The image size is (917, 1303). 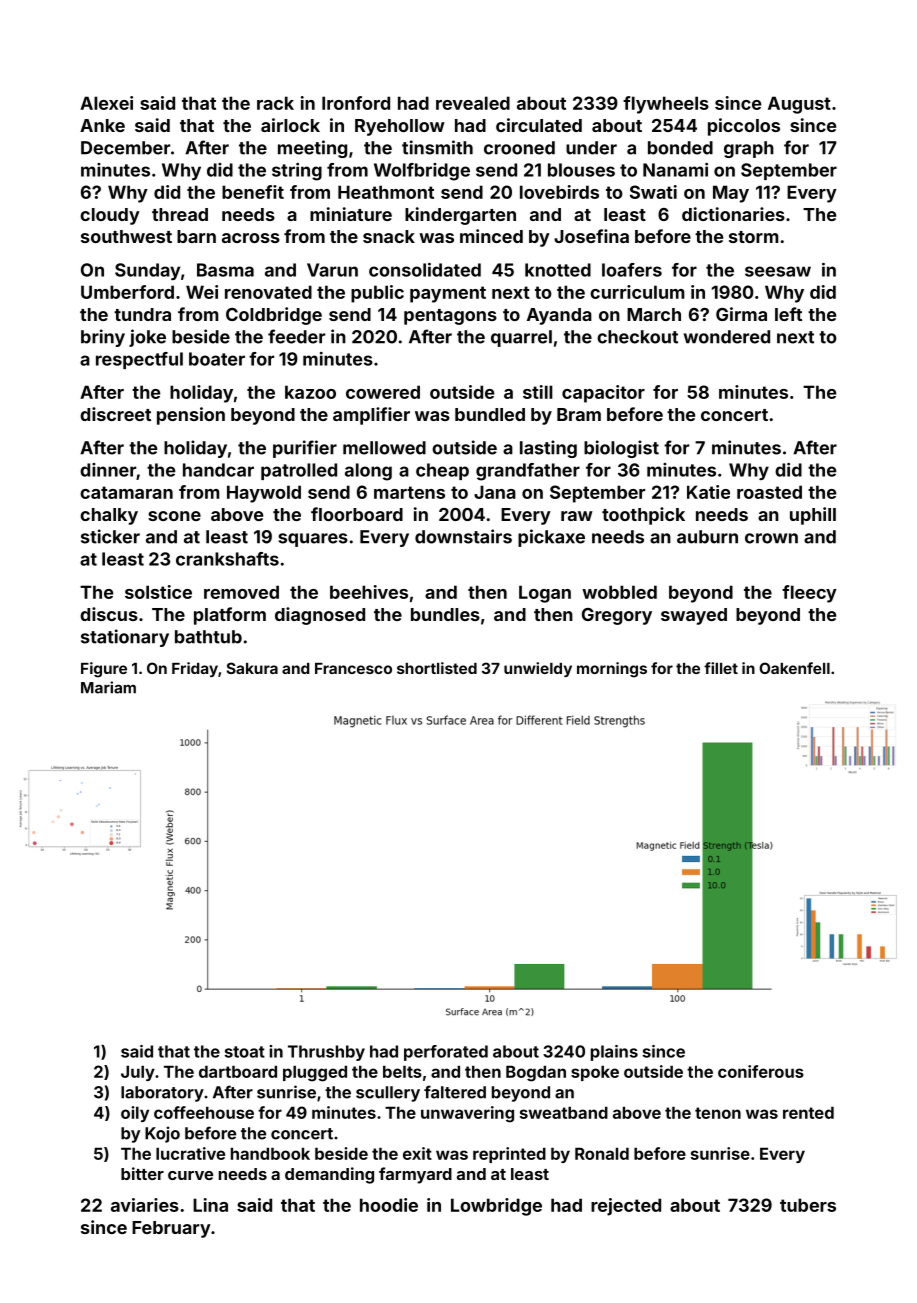 What do you see at coordinates (320, 616) in the screenshot?
I see `diagnosed` at bounding box center [320, 616].
